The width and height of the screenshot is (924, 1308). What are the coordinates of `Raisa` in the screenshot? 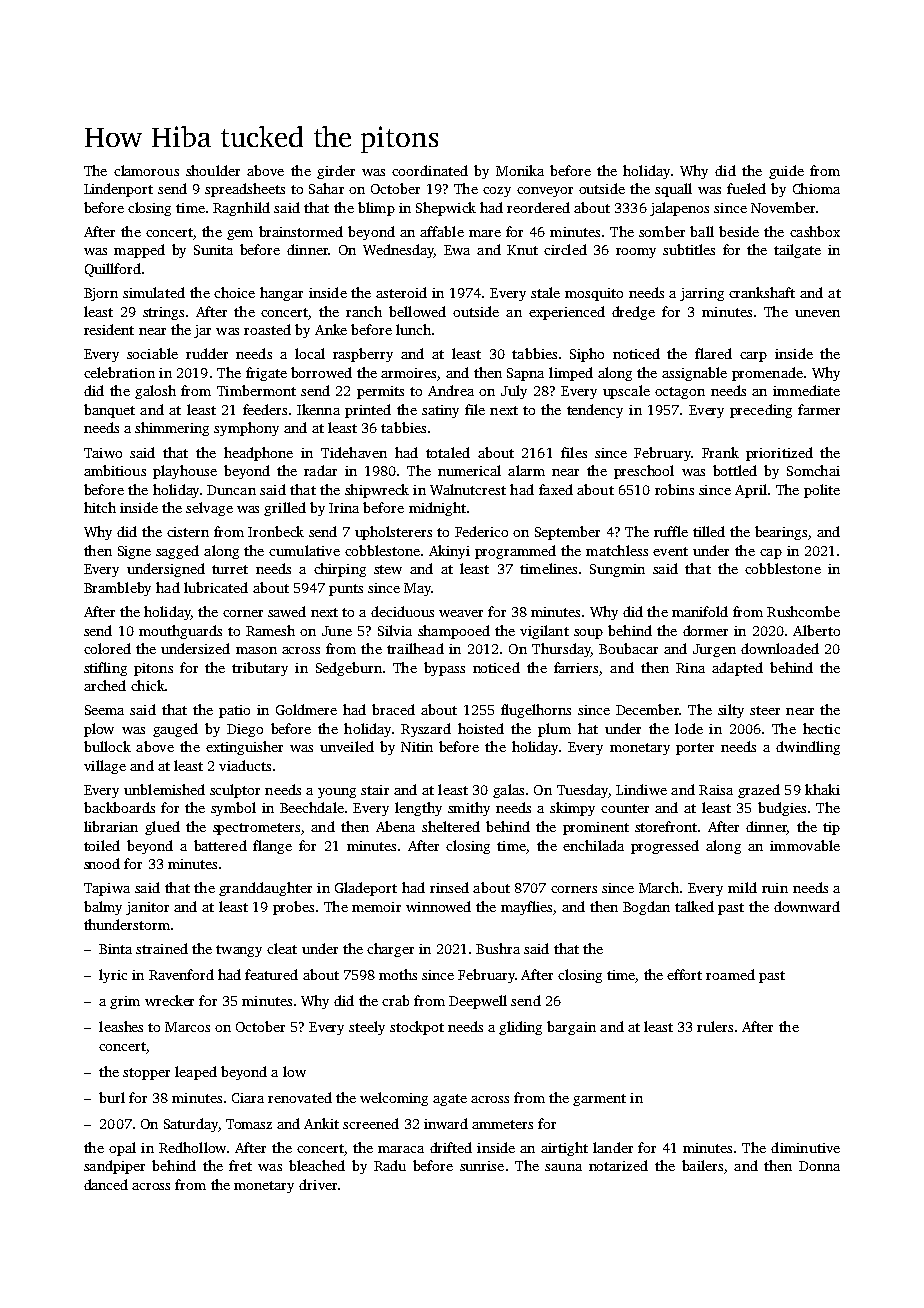 It's located at (716, 790).
